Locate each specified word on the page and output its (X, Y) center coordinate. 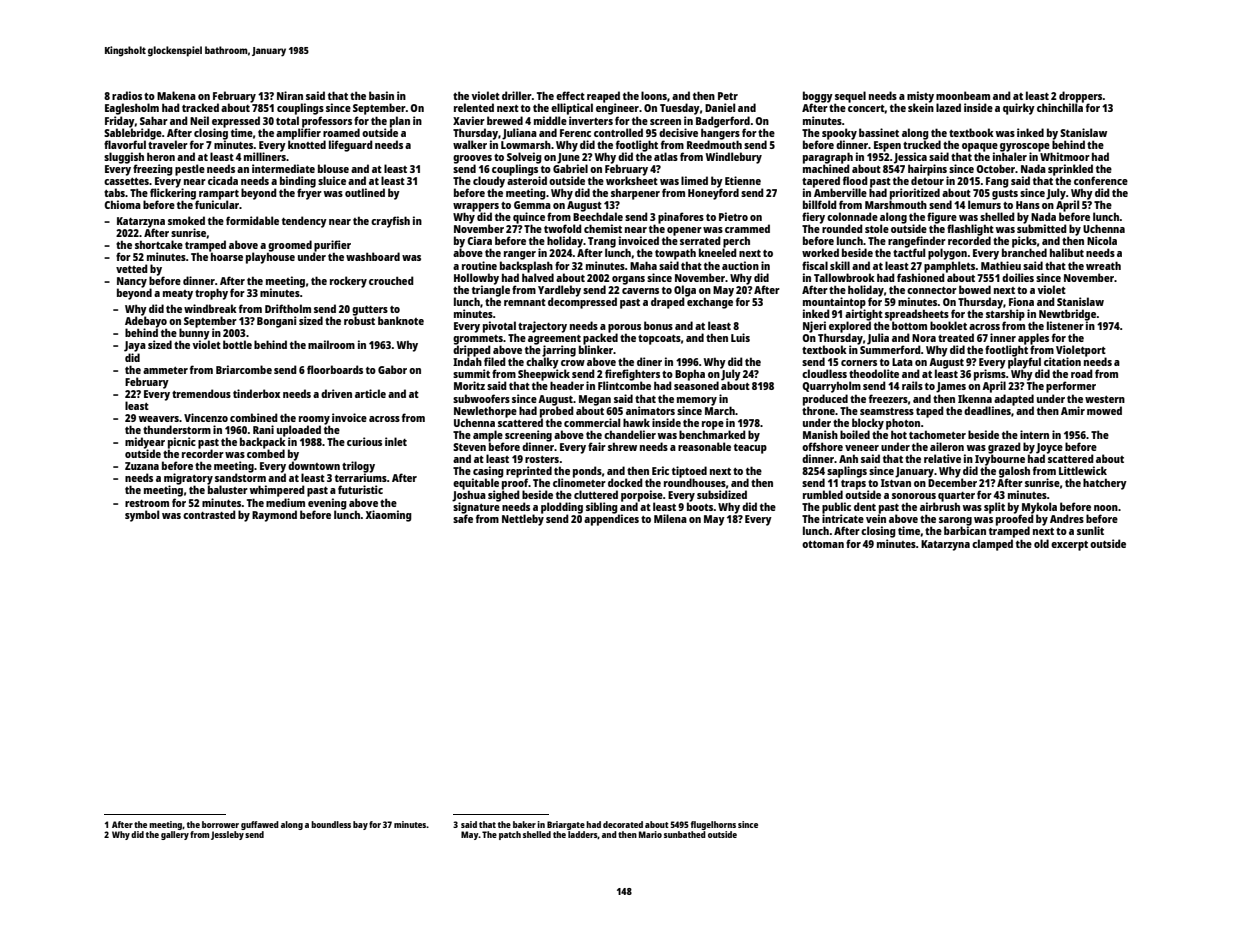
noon (1106, 508)
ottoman (823, 544)
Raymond (274, 516)
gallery (175, 835)
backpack (263, 443)
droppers (1081, 97)
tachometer (937, 434)
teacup (750, 449)
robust (359, 320)
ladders (583, 835)
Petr (728, 96)
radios (127, 95)
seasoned (696, 386)
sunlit (1090, 530)
